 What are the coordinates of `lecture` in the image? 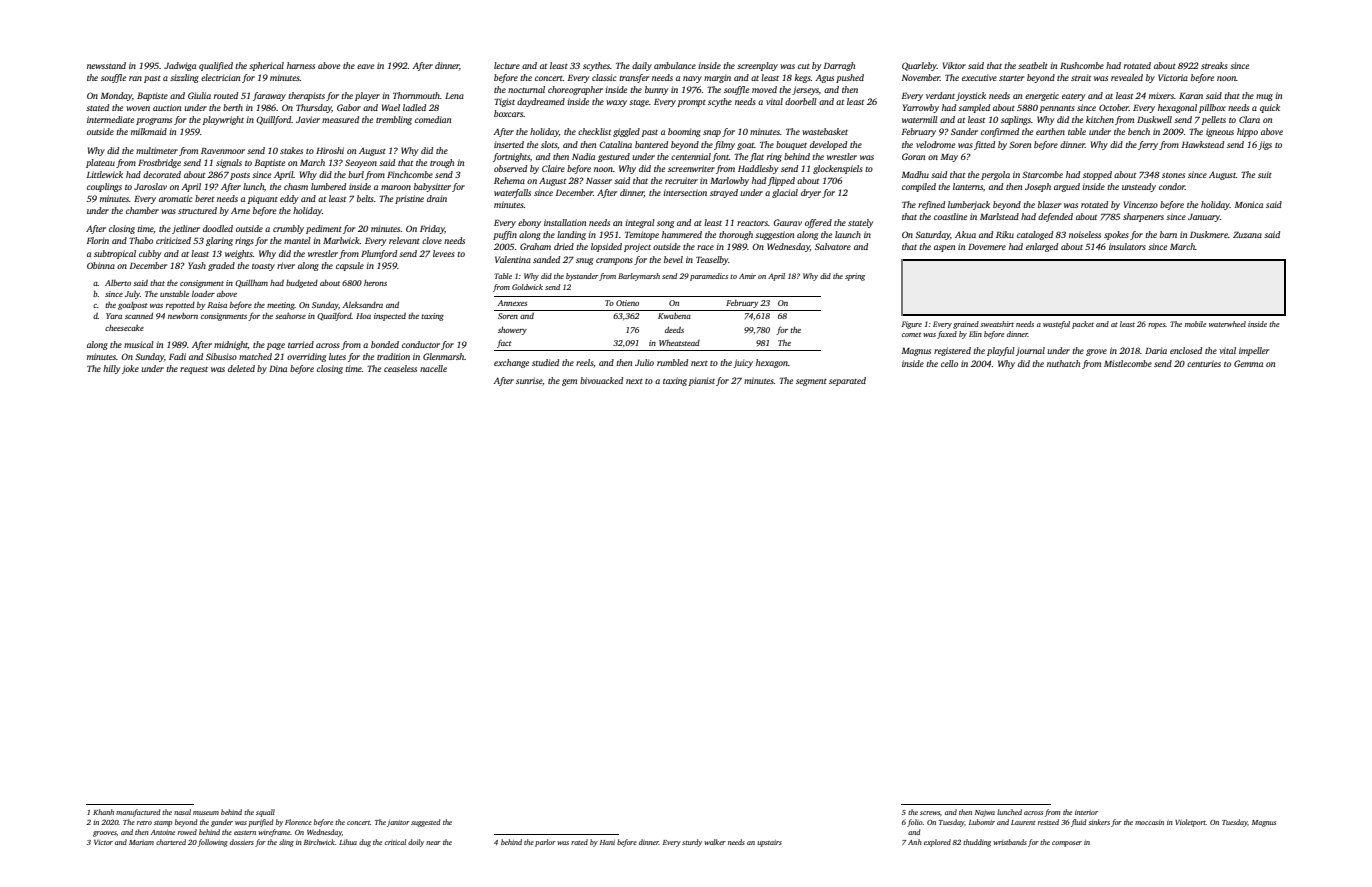 It's located at (507, 65).
